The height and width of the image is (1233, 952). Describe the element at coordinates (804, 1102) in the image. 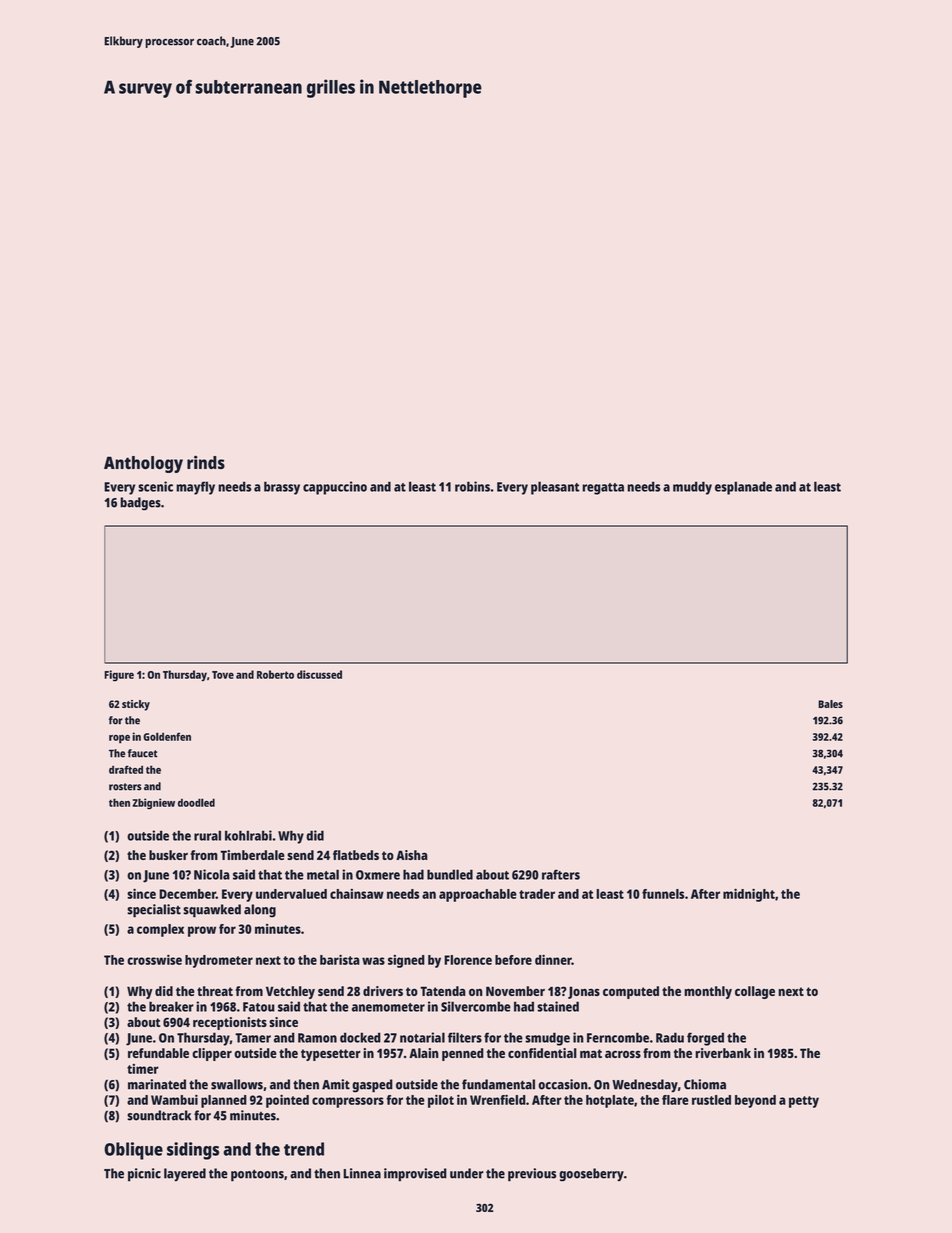

I see `petty` at that location.
